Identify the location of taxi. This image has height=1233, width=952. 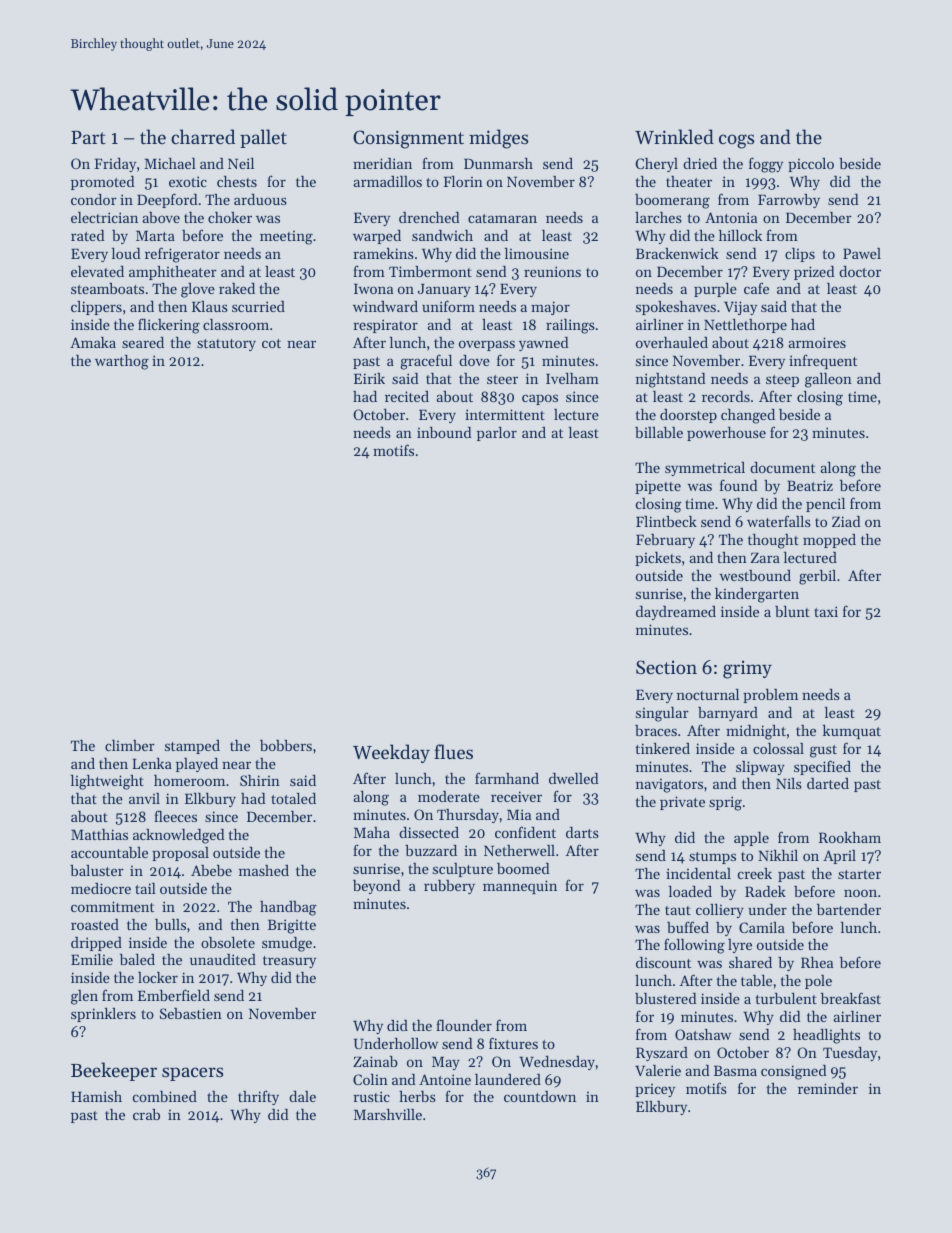
(826, 611).
